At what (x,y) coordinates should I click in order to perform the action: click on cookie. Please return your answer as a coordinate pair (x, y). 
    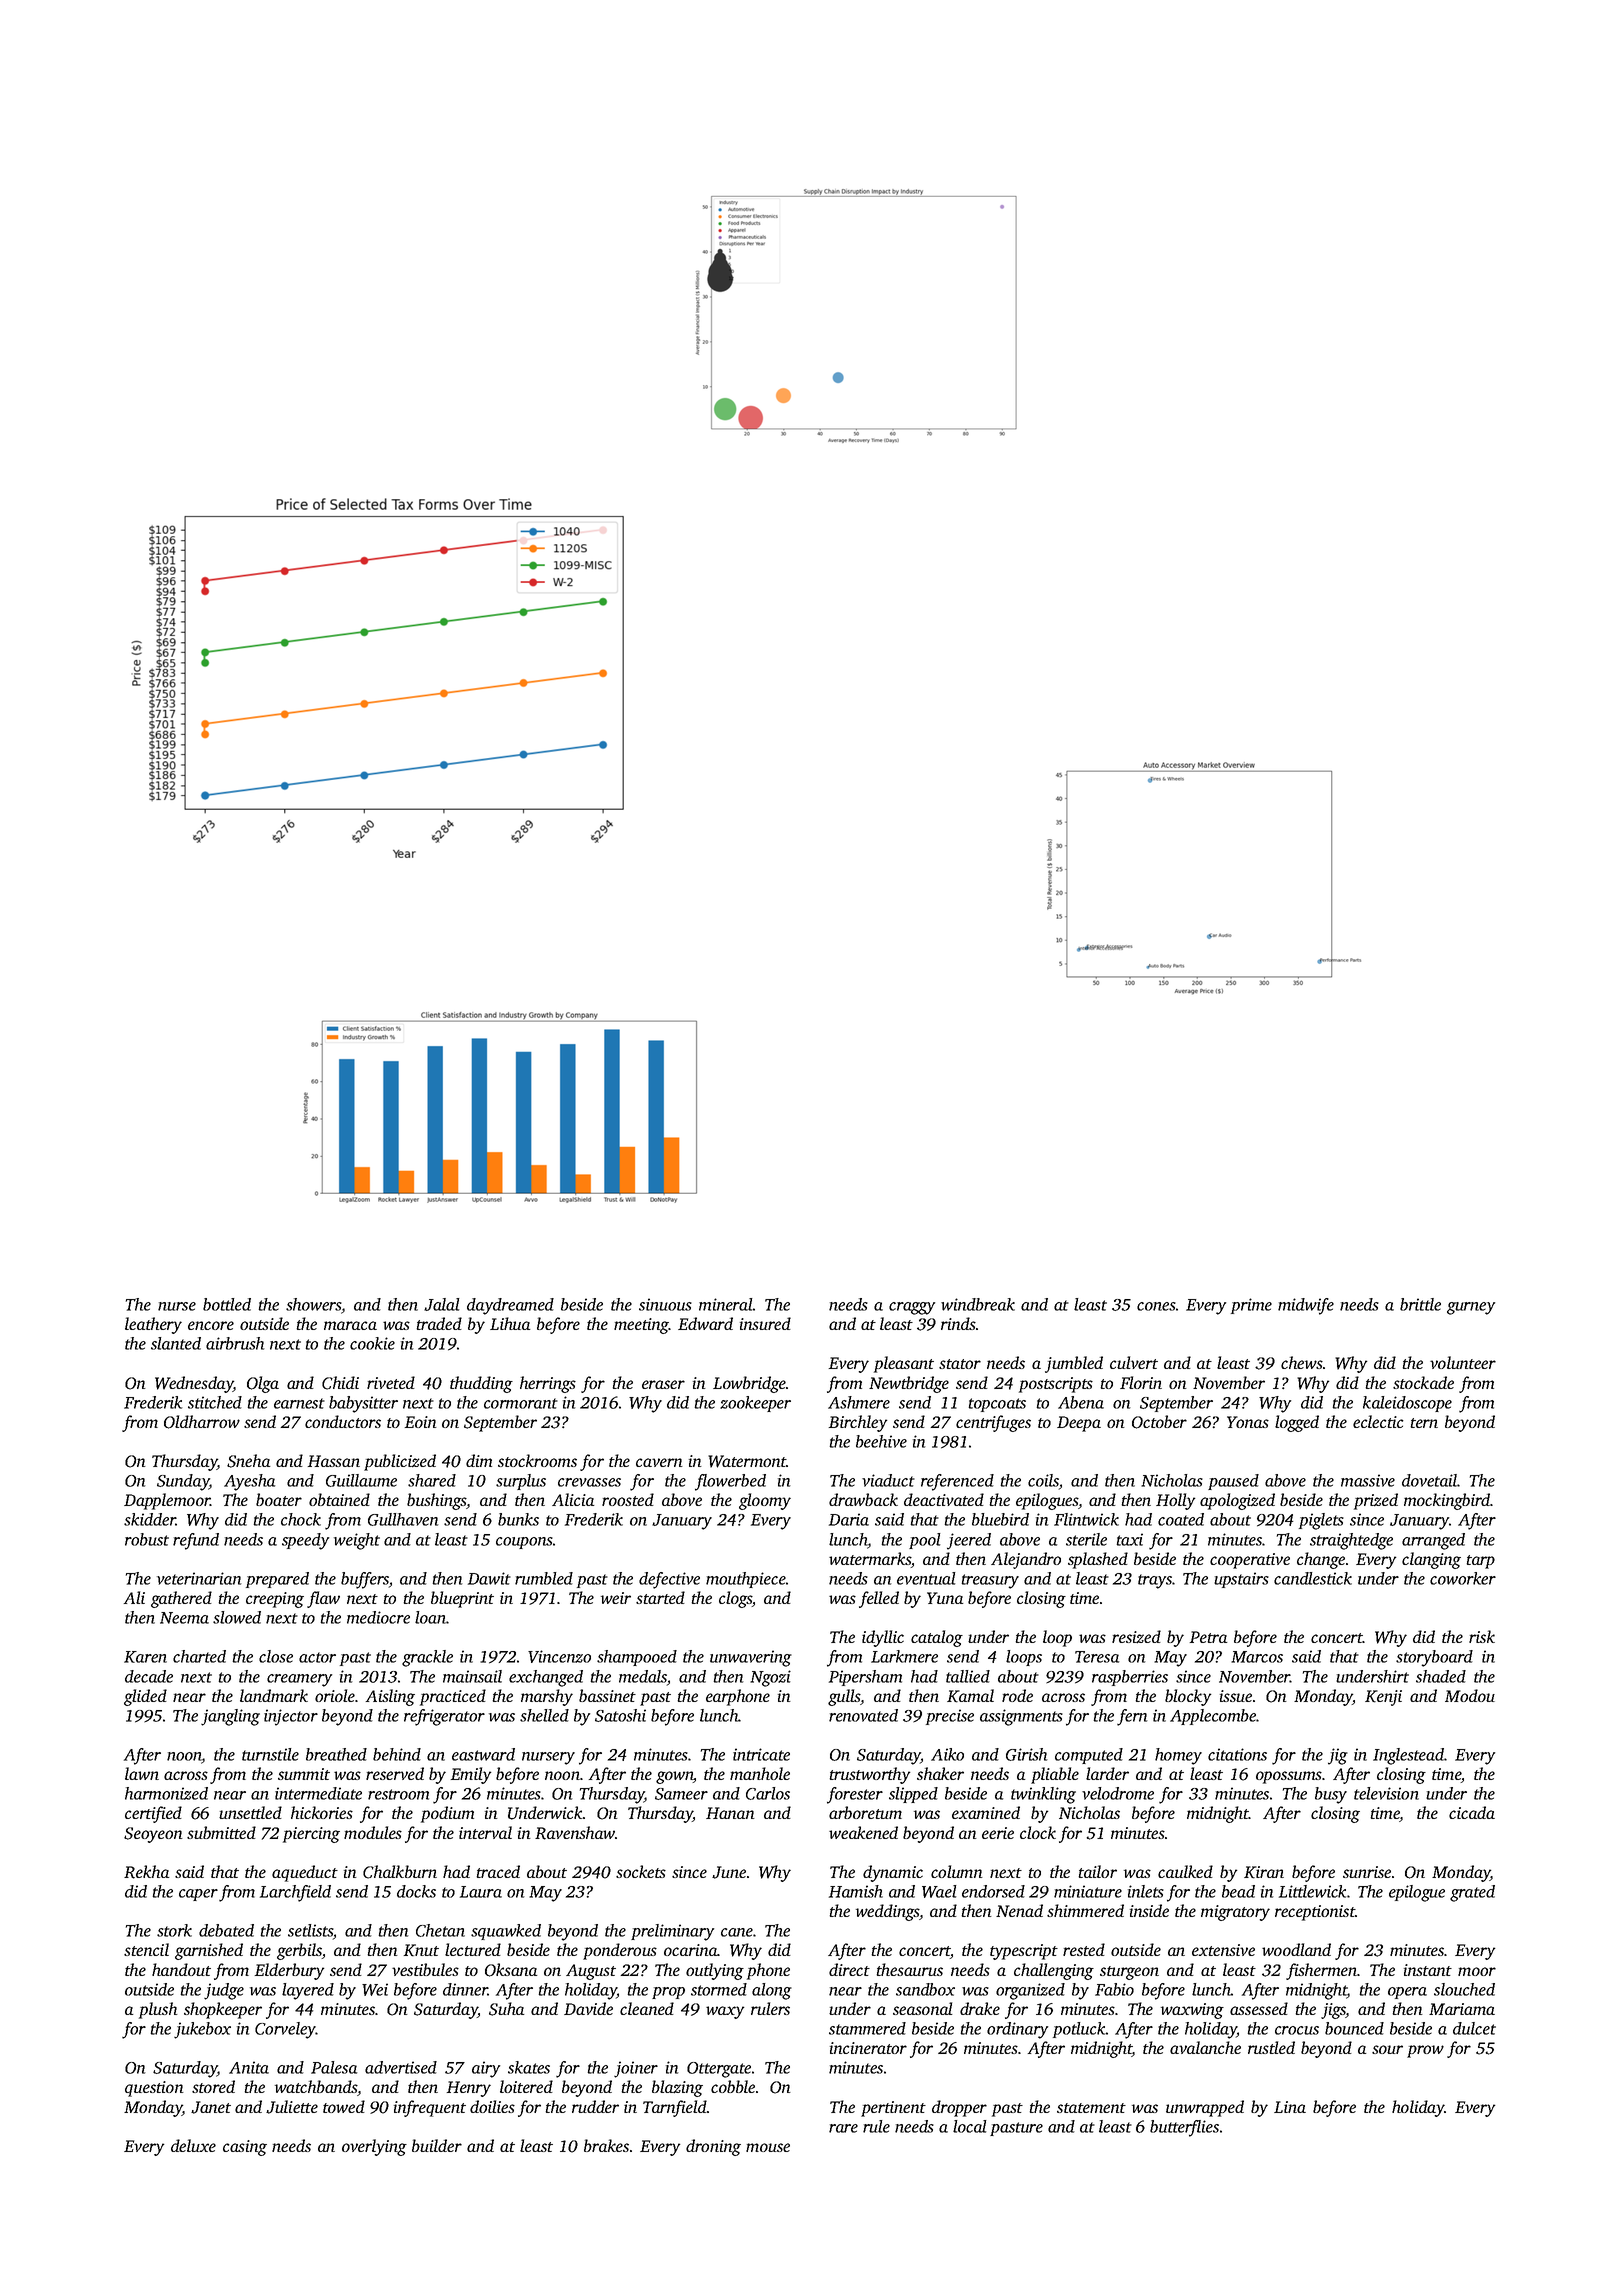
    Looking at the image, I should click on (372, 1343).
